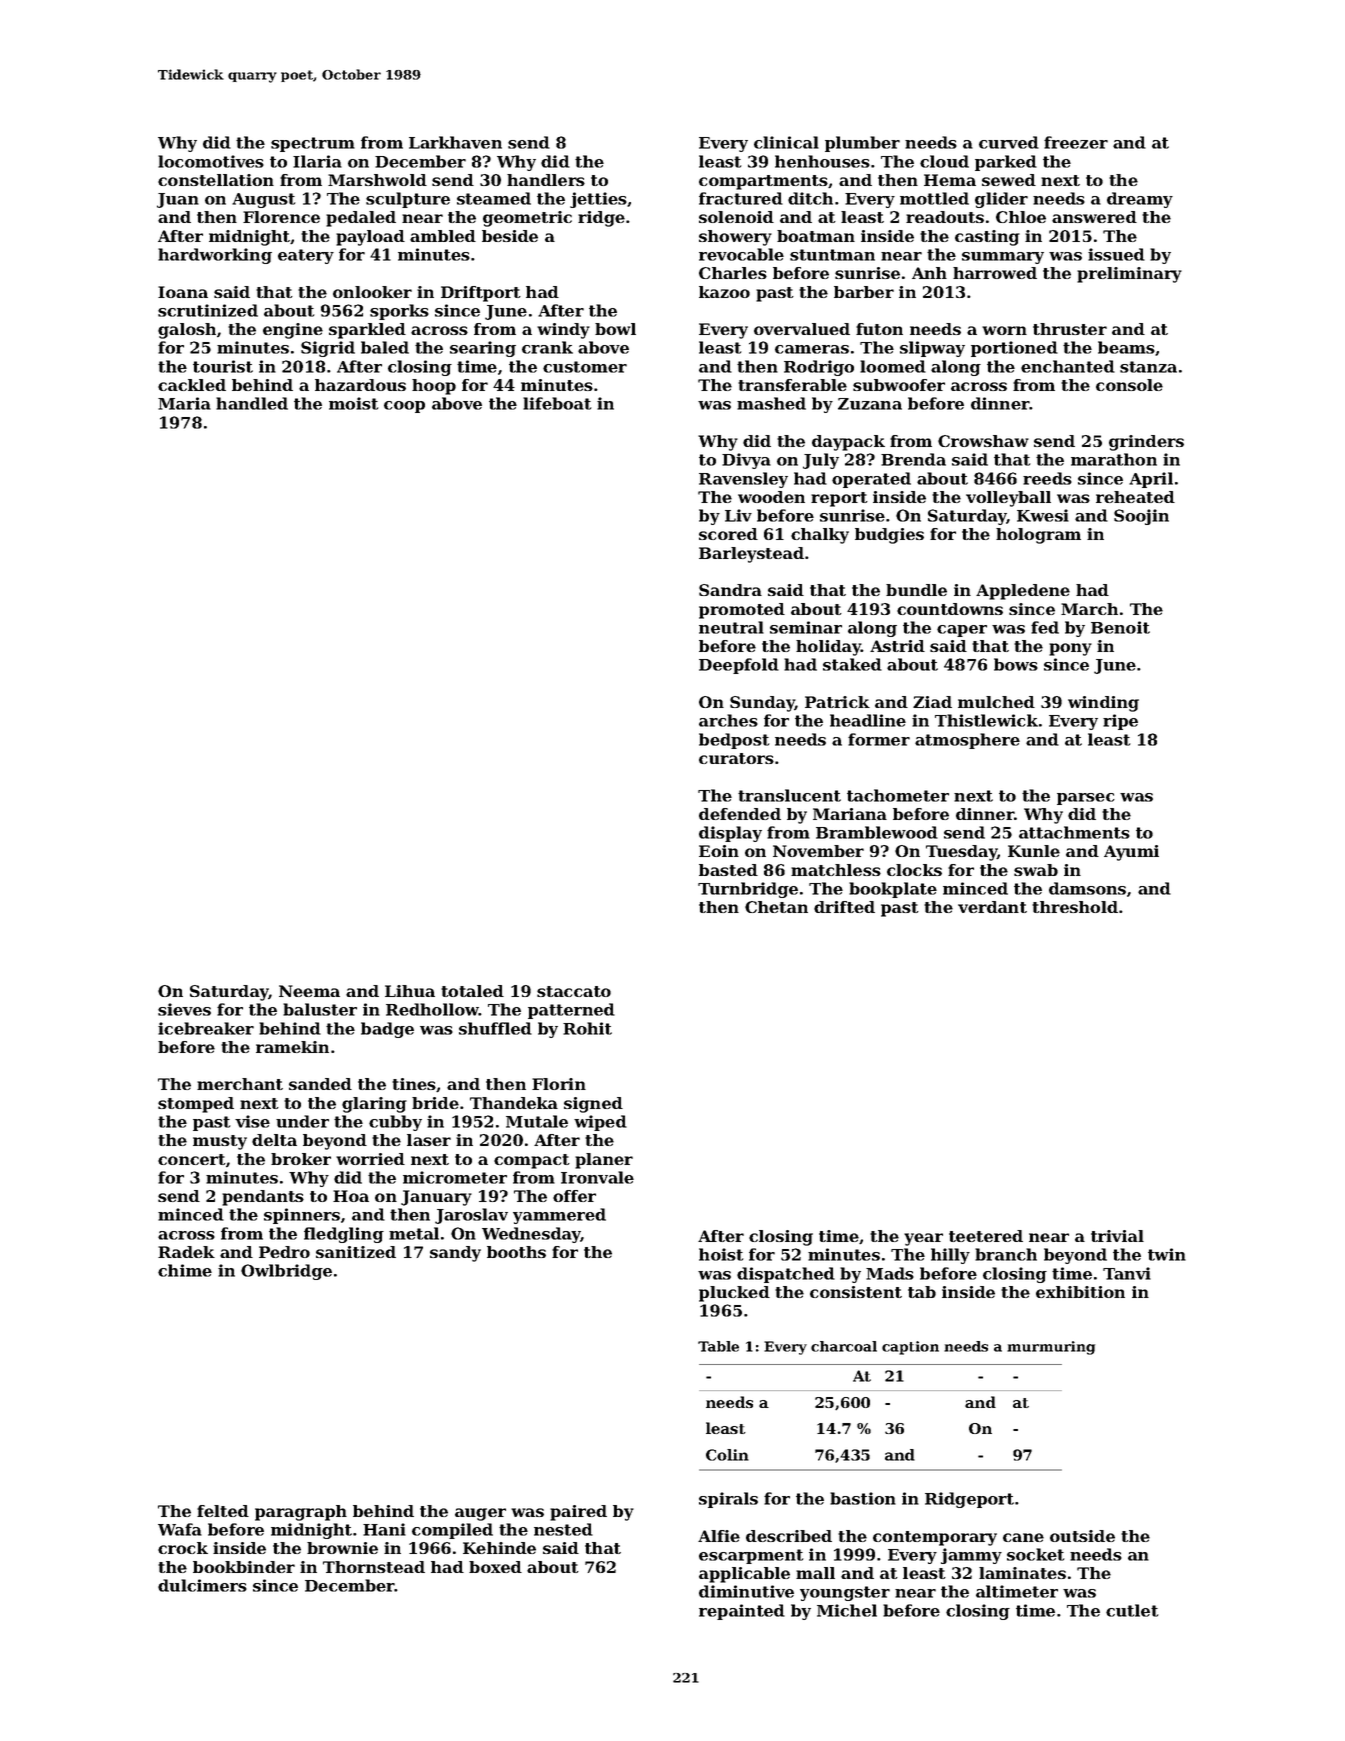  What do you see at coordinates (719, 851) in the page?
I see `Eoin` at bounding box center [719, 851].
